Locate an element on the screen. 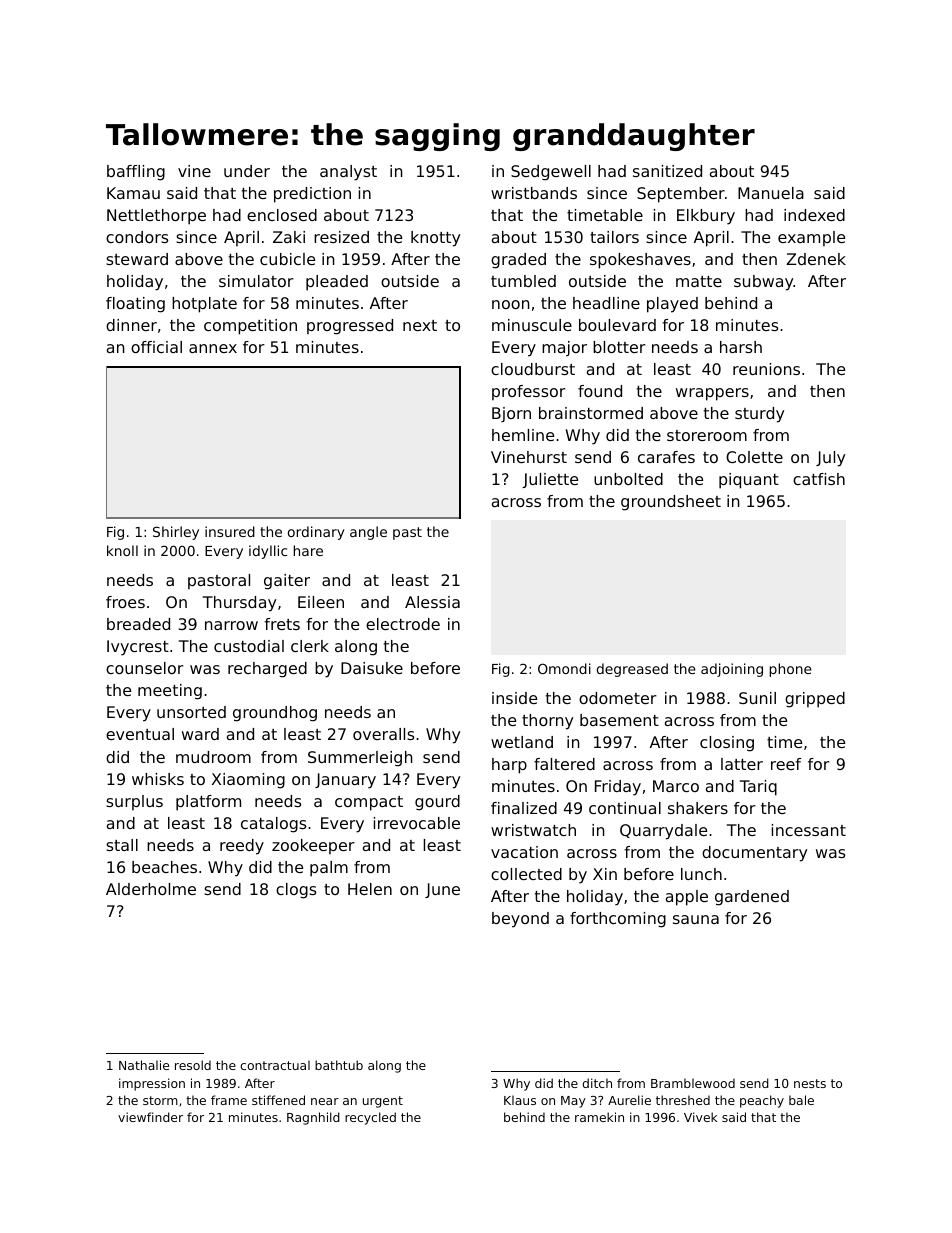  enclosed is located at coordinates (282, 215).
